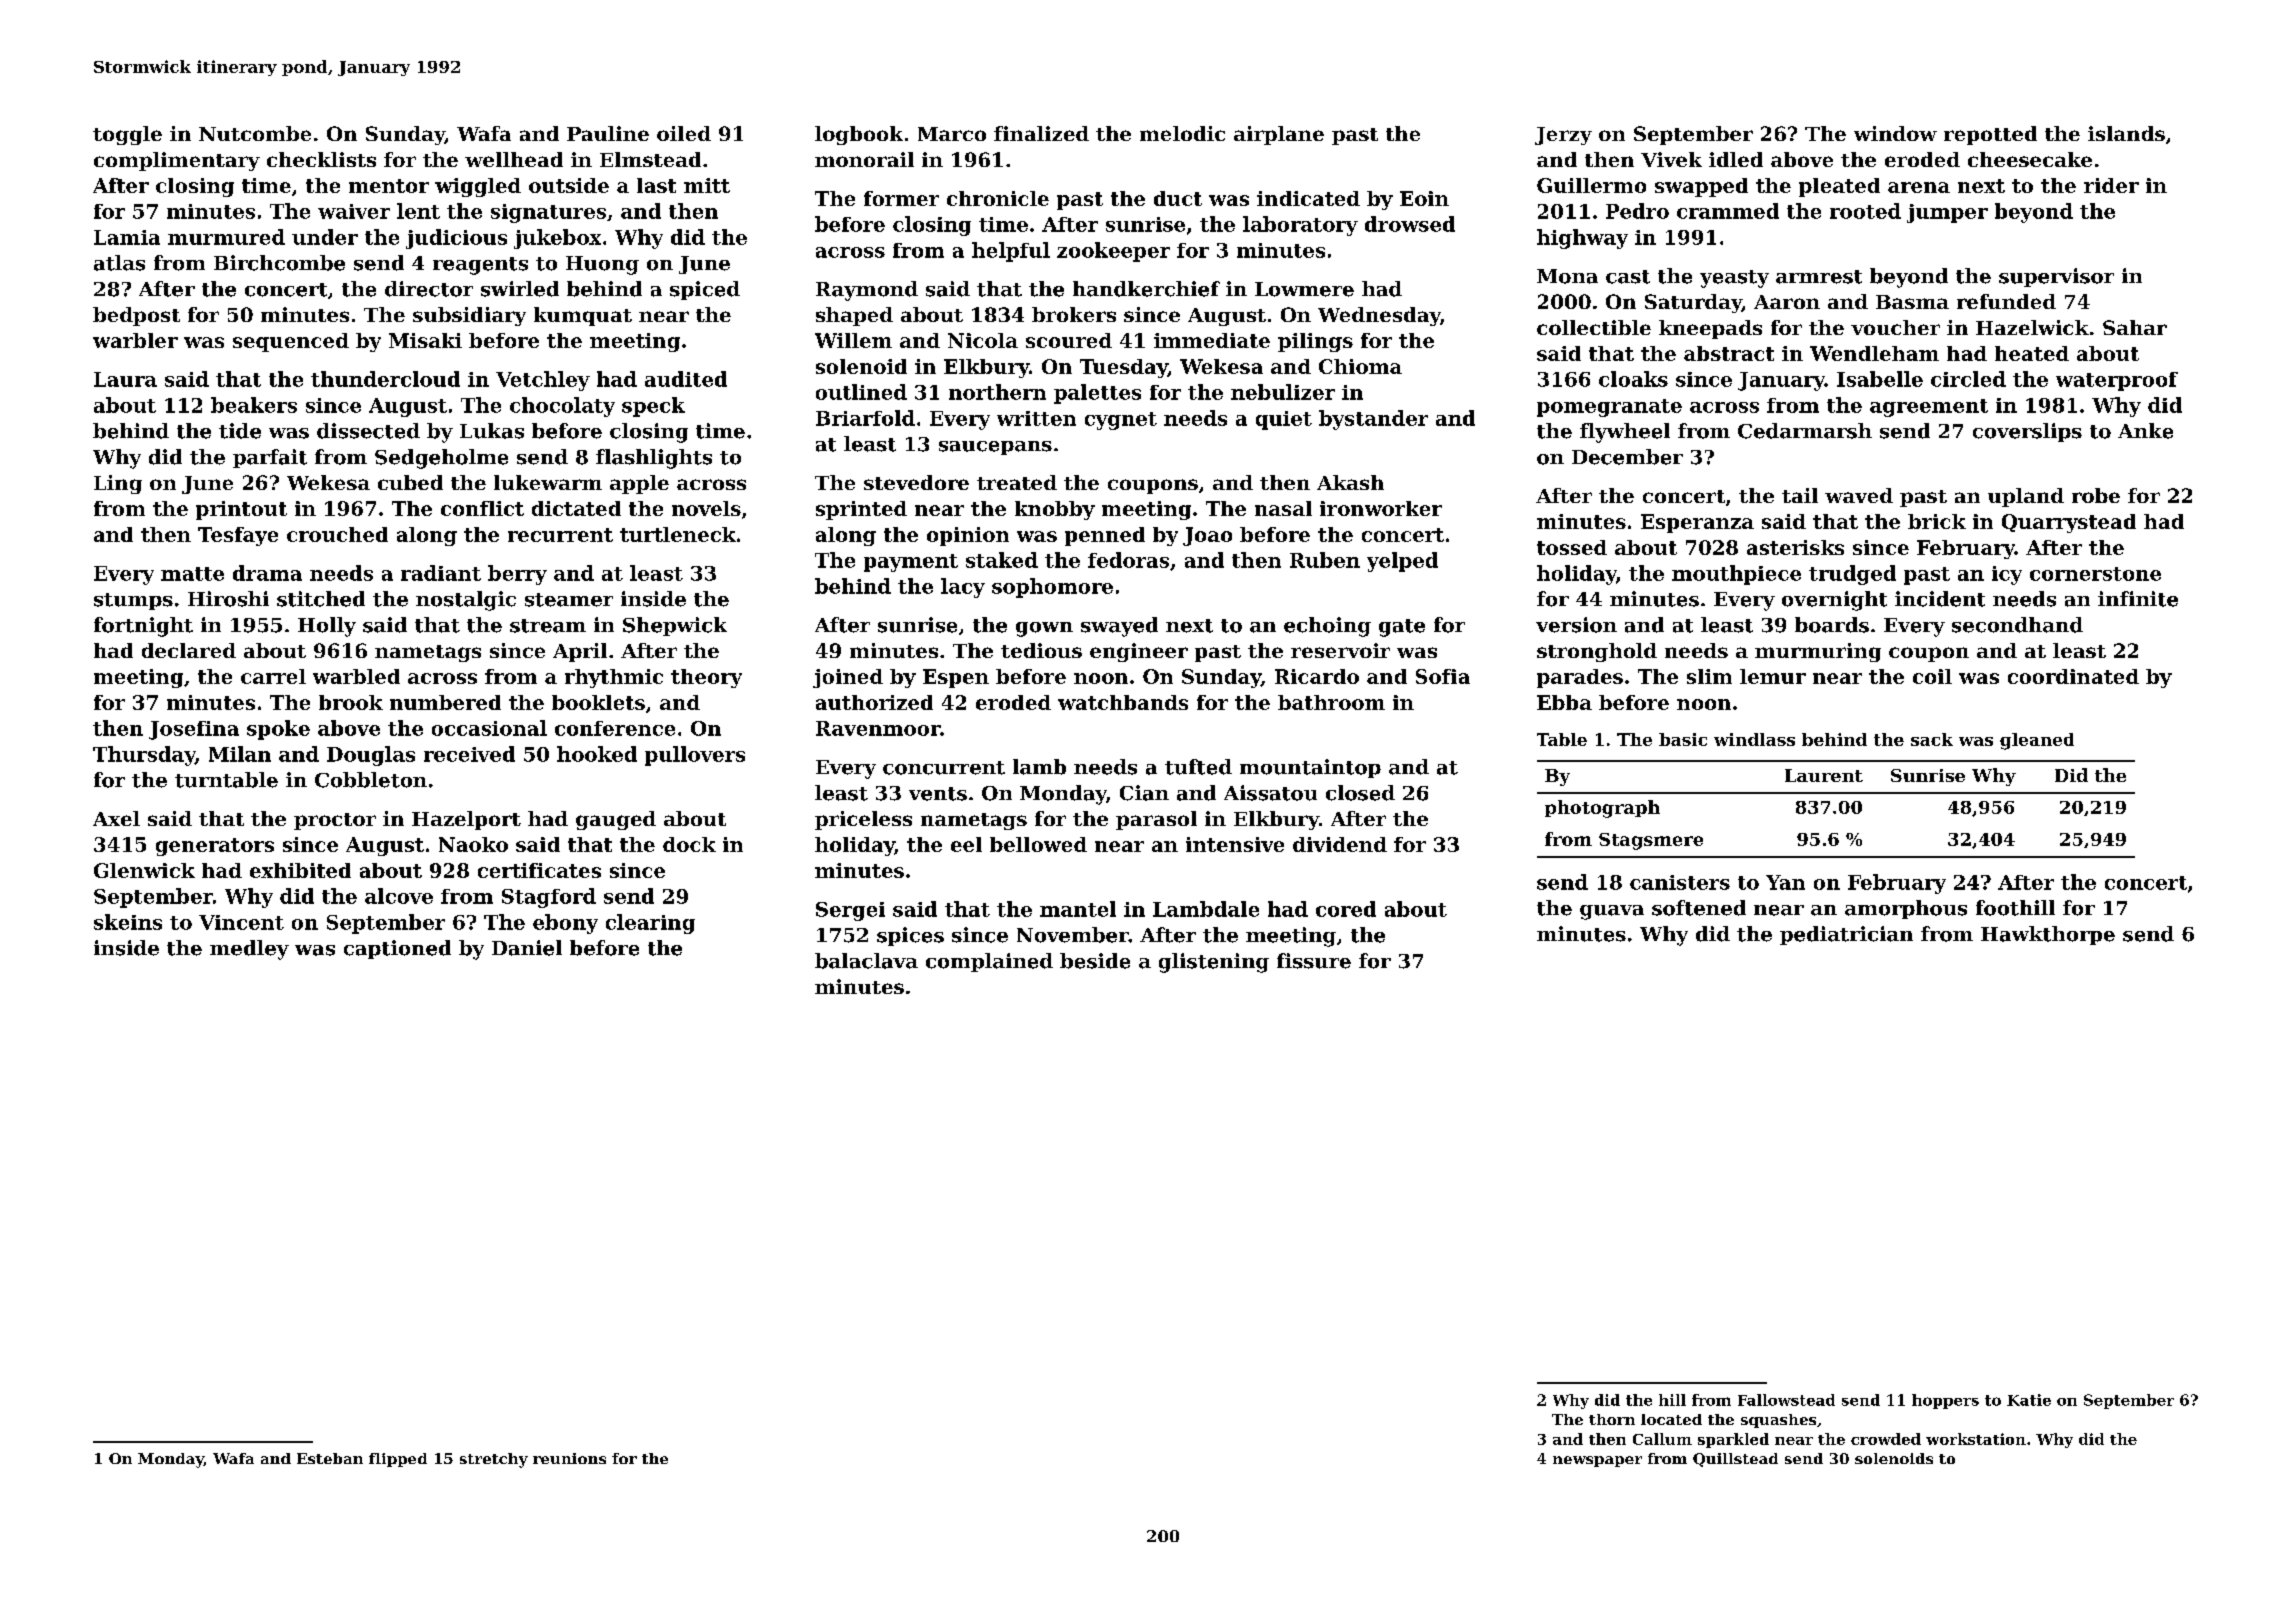 This screenshot has height=1620, width=2292. Describe the element at coordinates (1906, 909) in the screenshot. I see `amorphous` at that location.
